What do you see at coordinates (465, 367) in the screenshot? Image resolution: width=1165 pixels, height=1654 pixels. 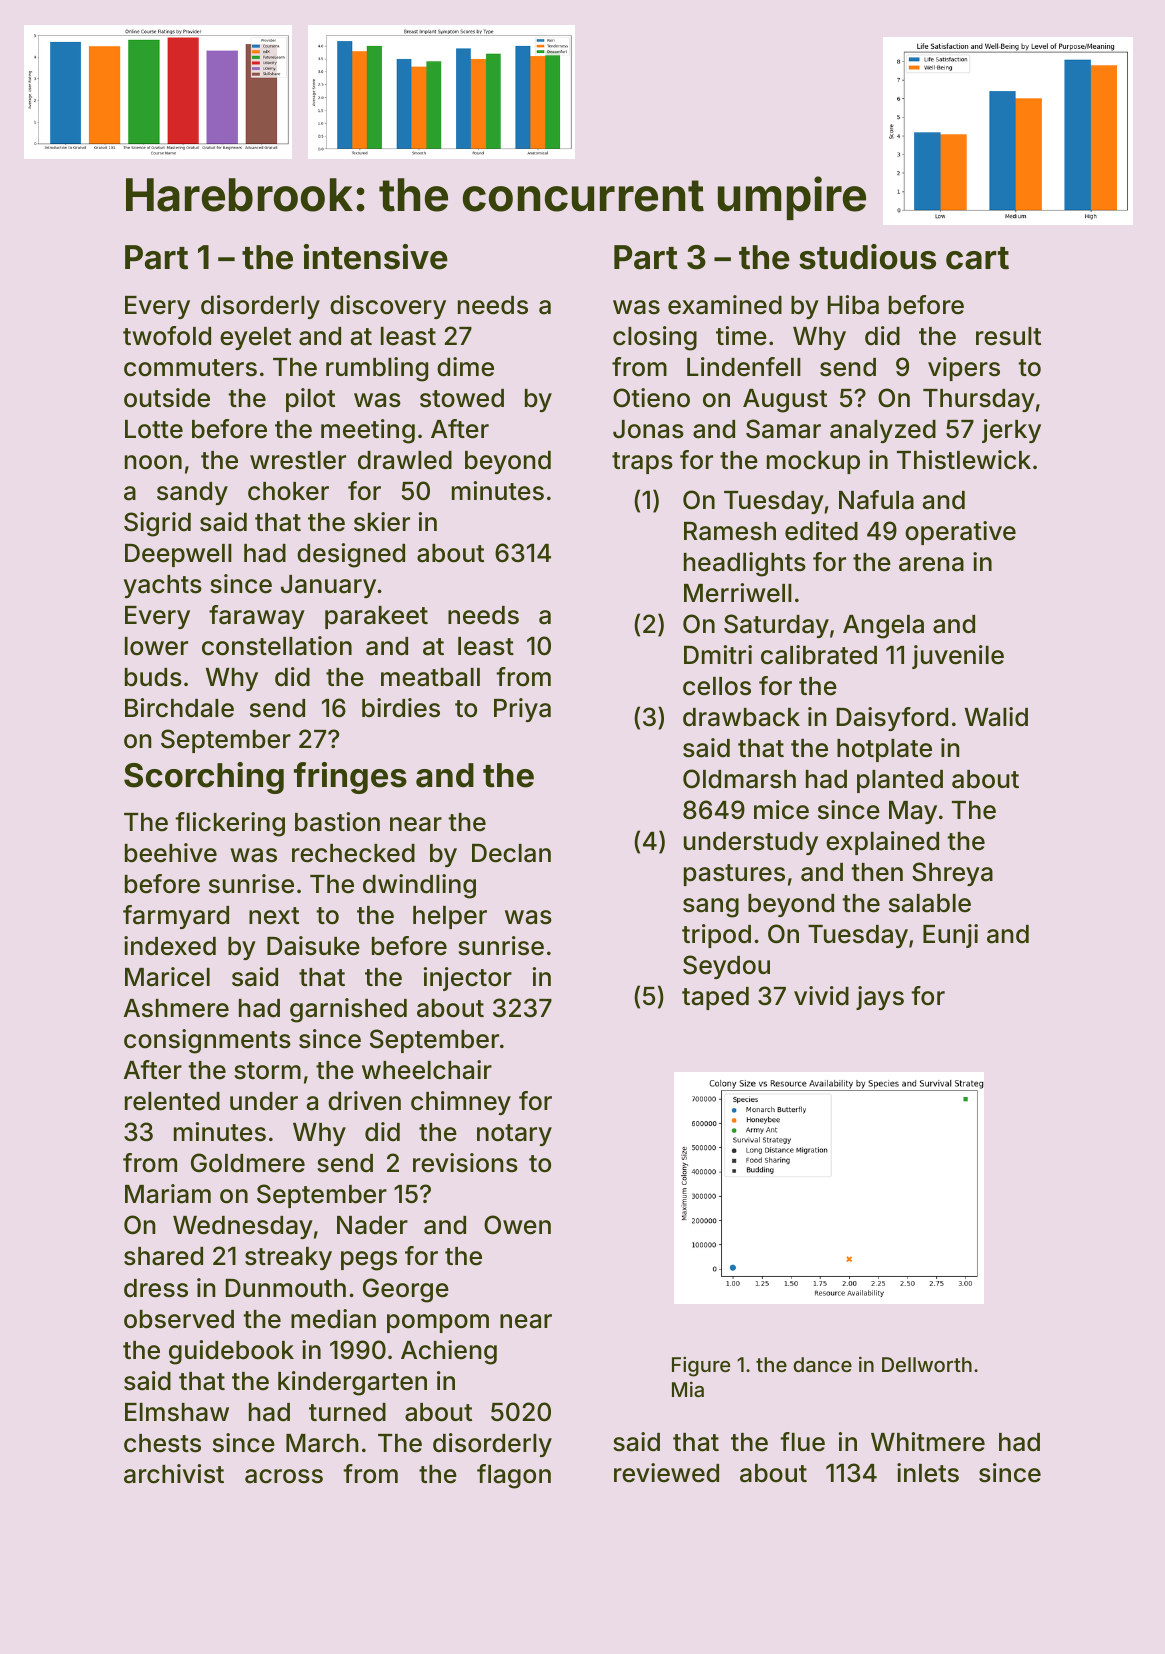 I see `dime` at bounding box center [465, 367].
